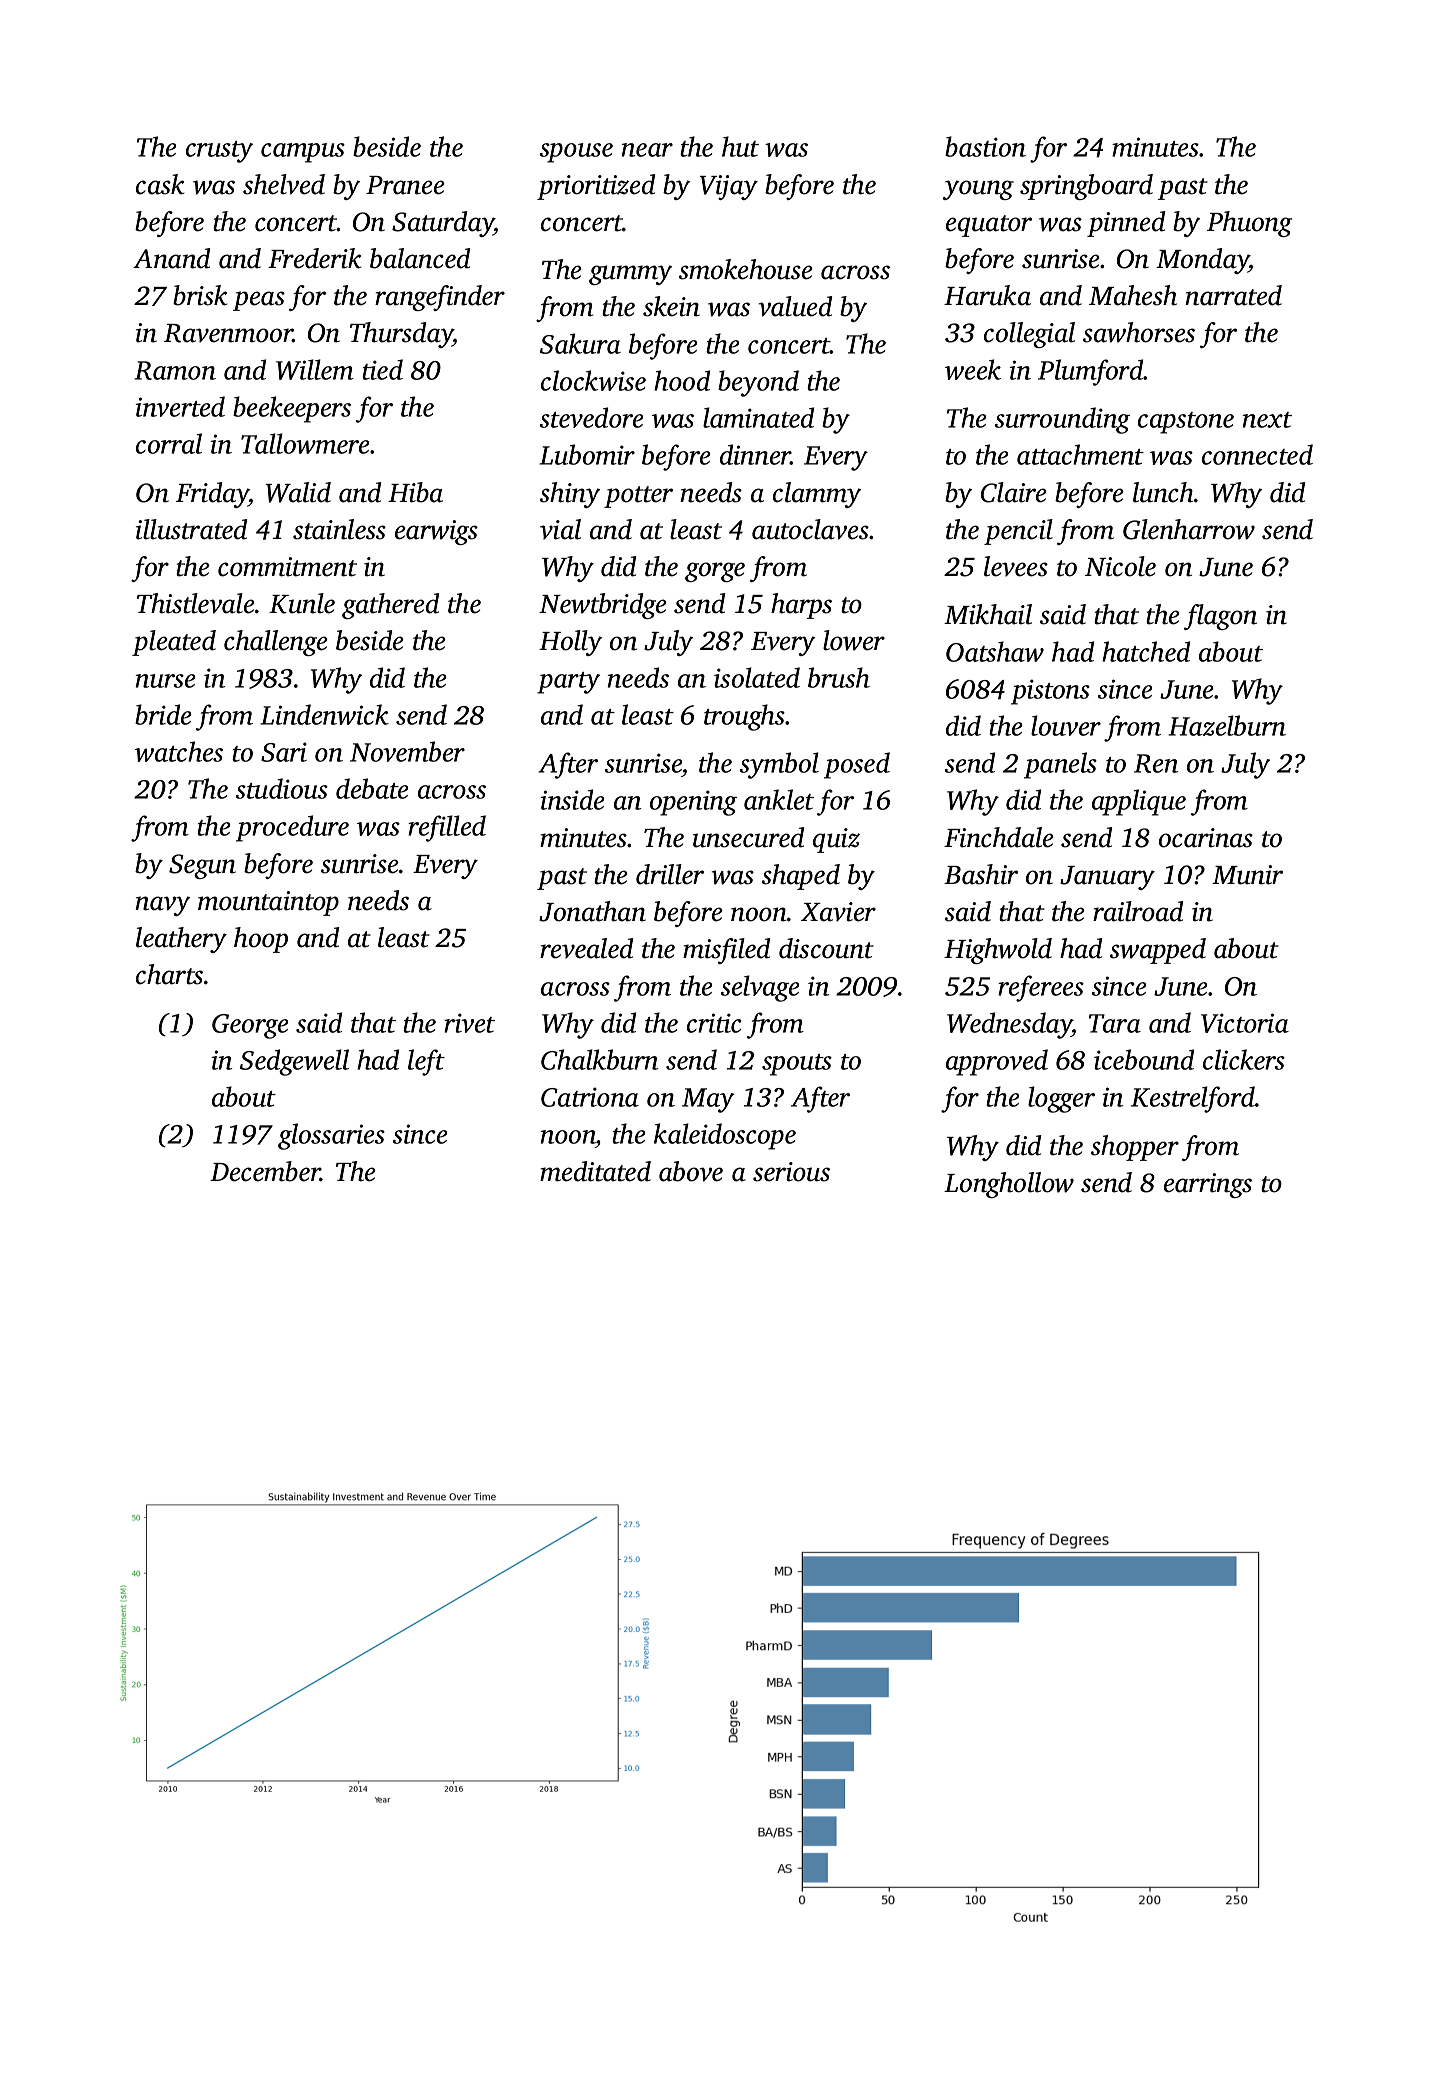 The width and height of the page is (1450, 2100). Describe the element at coordinates (390, 606) in the page. I see `gathered` at that location.
